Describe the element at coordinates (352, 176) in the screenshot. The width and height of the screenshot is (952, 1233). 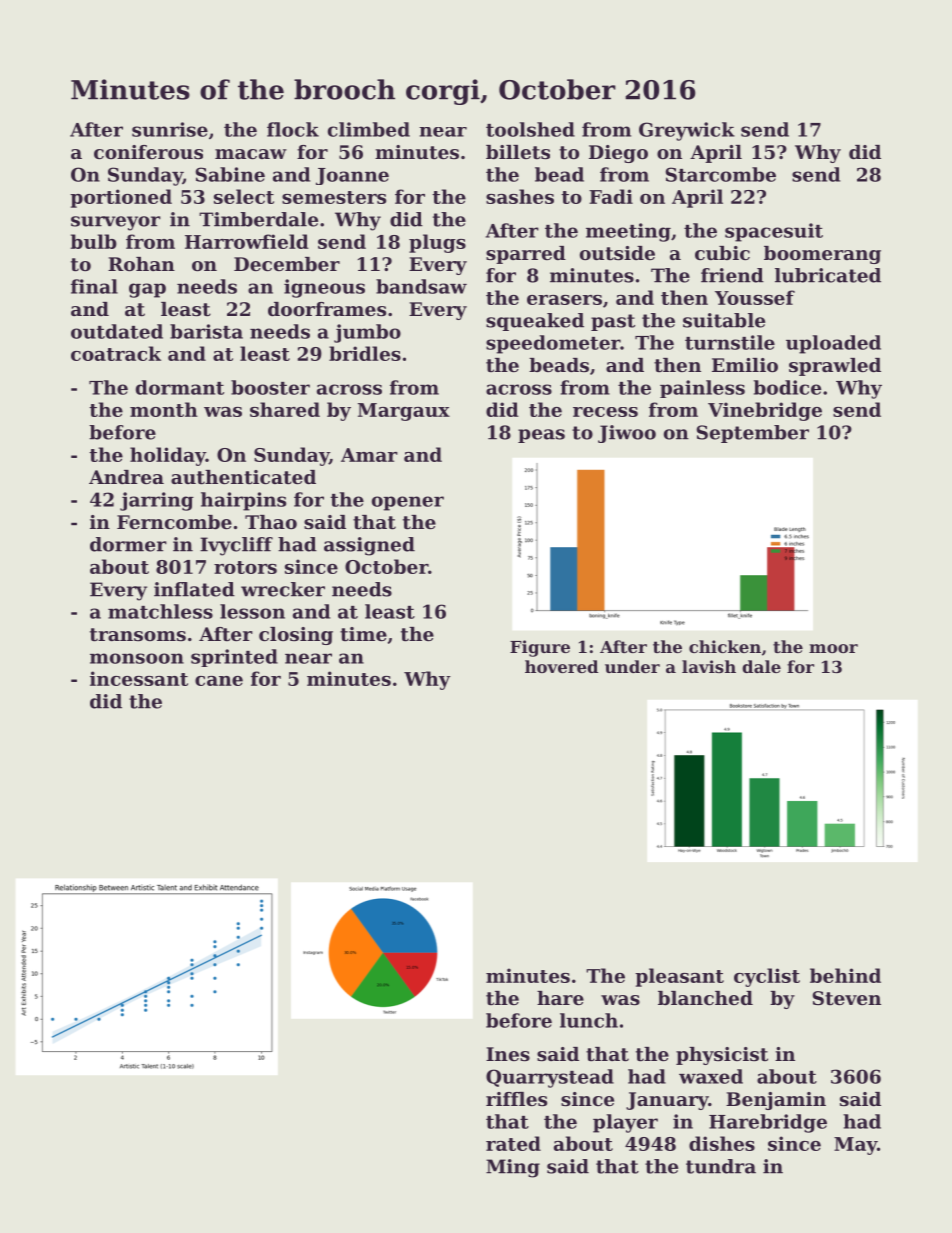
I see `Joanne` at that location.
